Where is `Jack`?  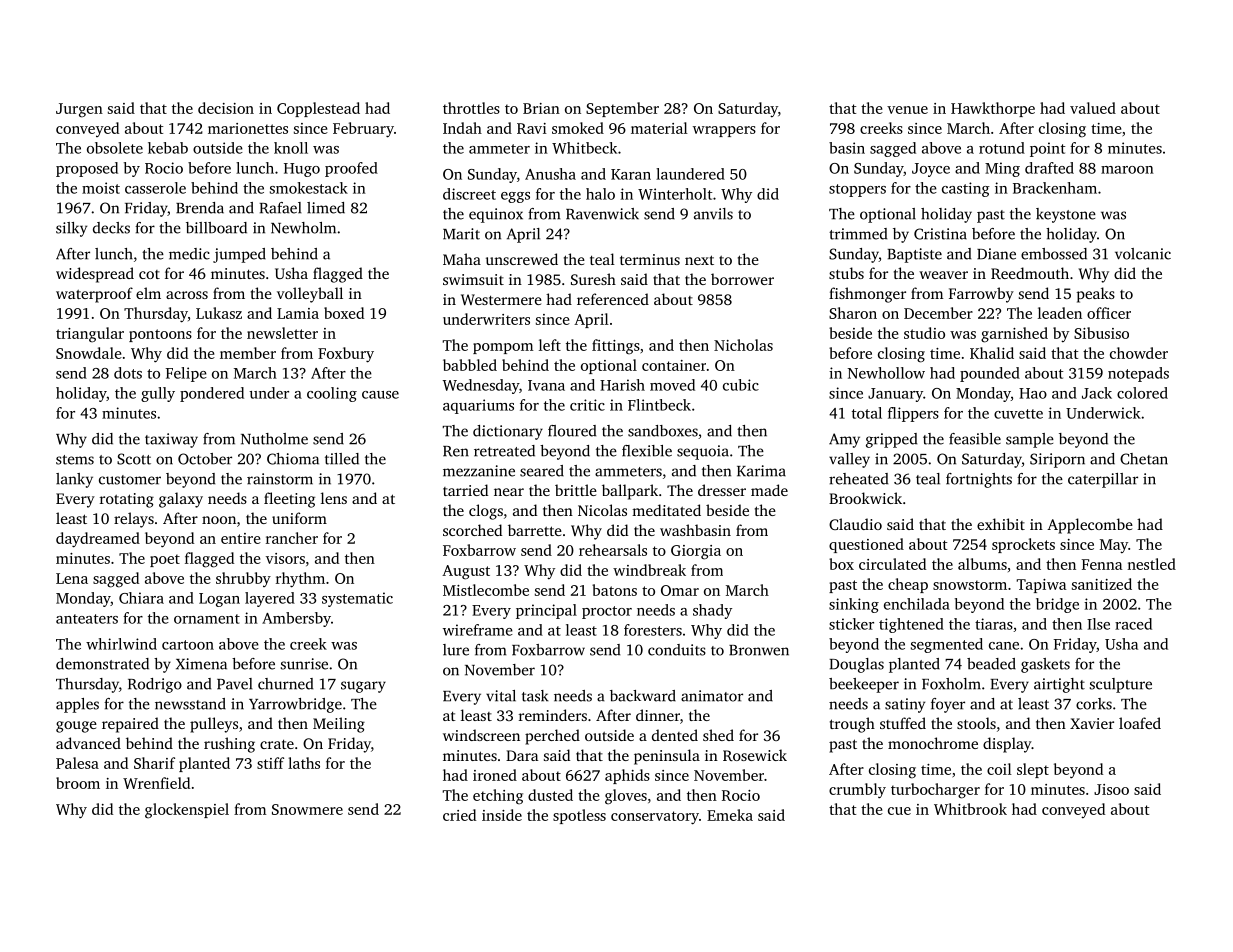 Jack is located at coordinates (1097, 393).
